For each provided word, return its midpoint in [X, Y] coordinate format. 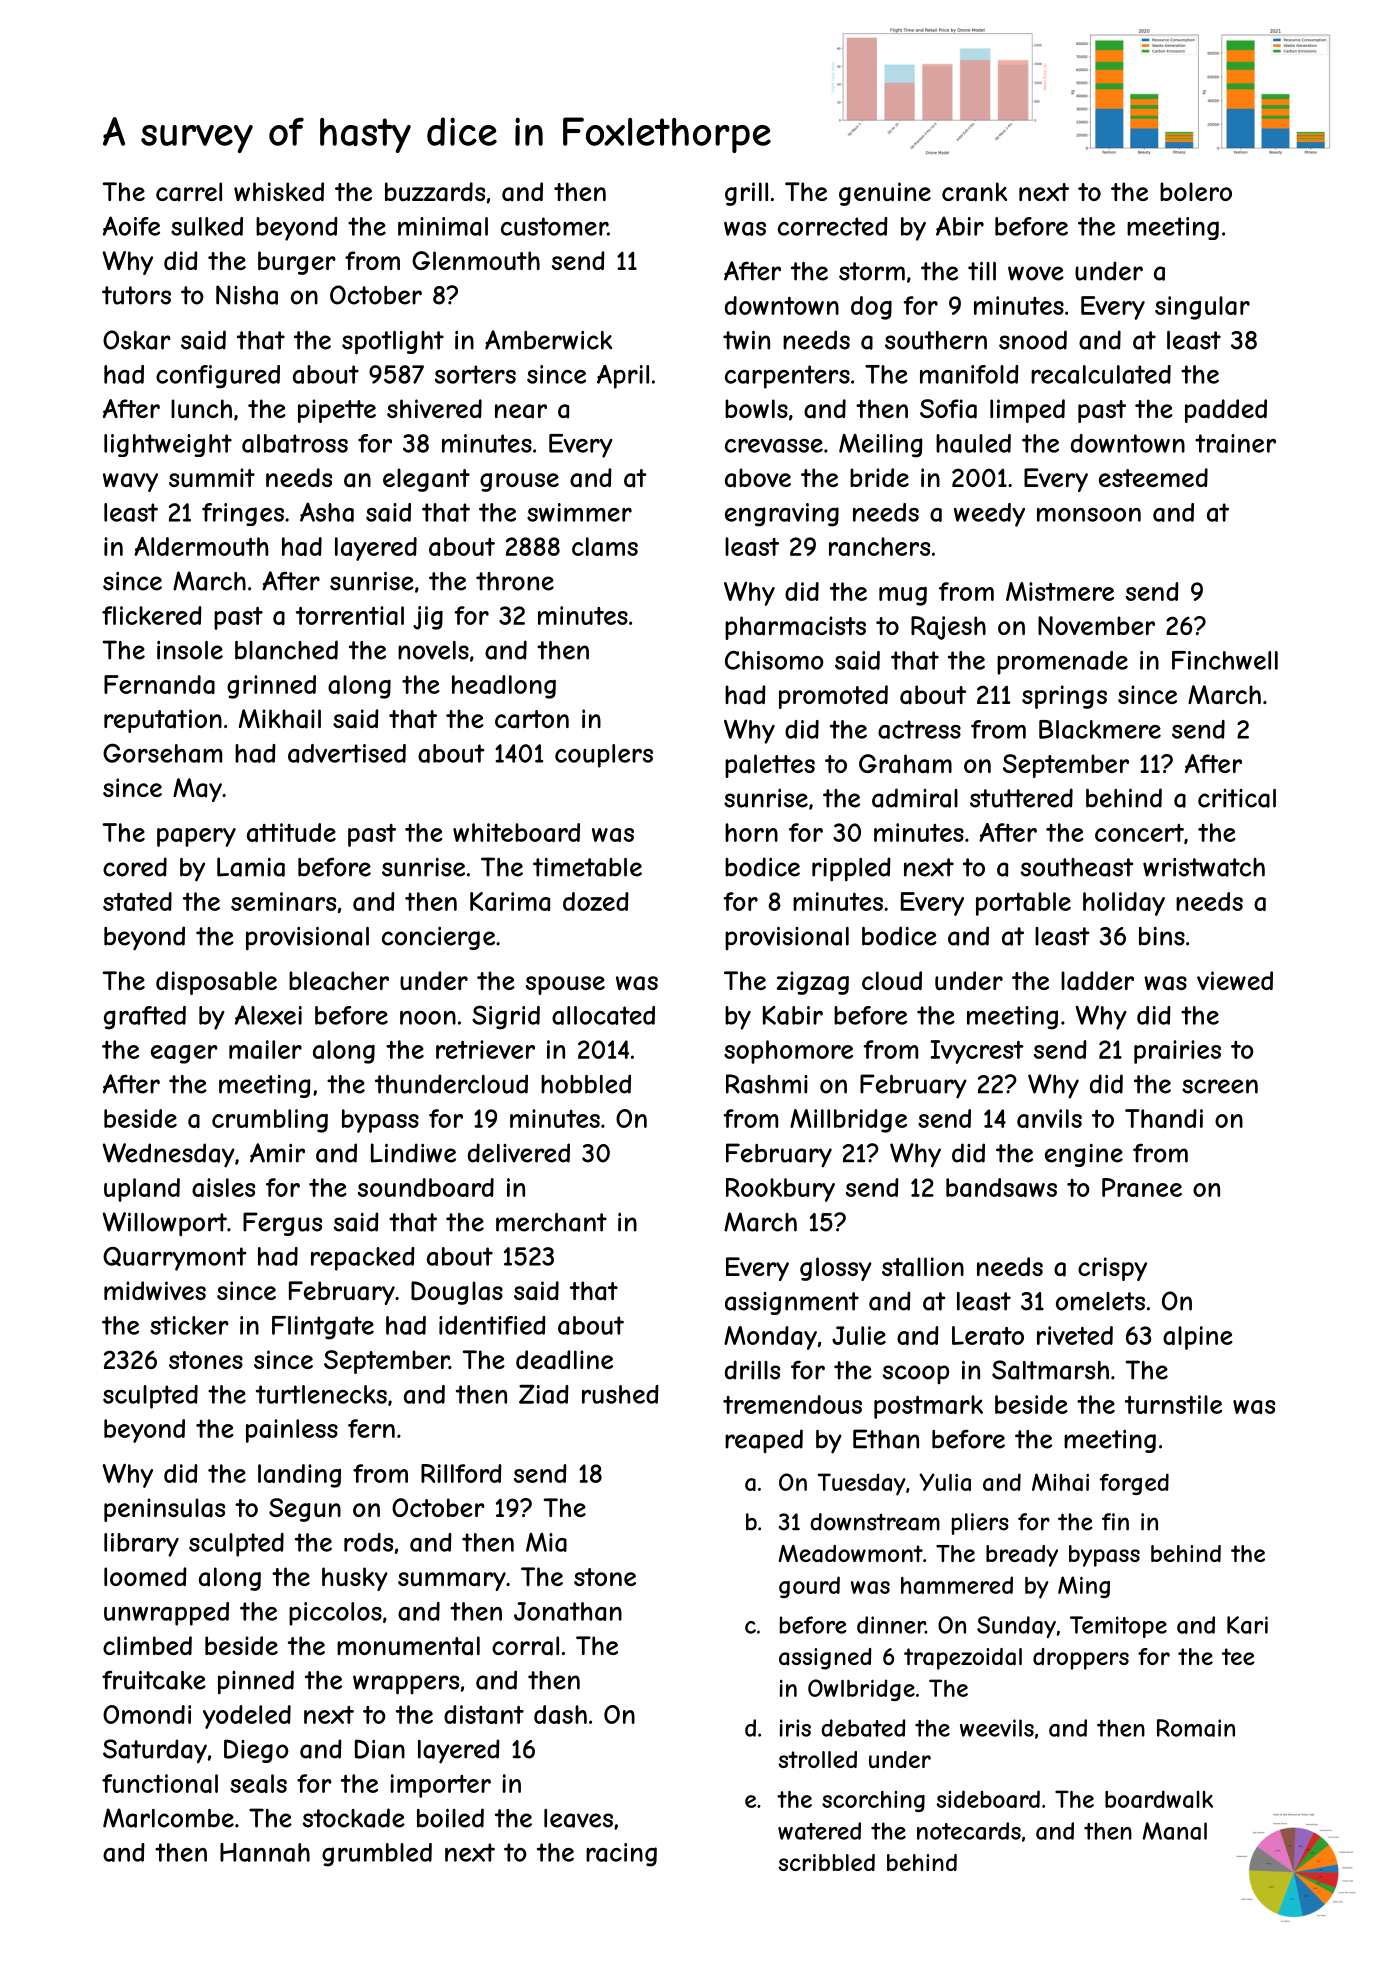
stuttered [1021, 798]
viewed [1235, 980]
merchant [551, 1222]
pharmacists [795, 628]
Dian [380, 1749]
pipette [337, 411]
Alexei [268, 1015]
